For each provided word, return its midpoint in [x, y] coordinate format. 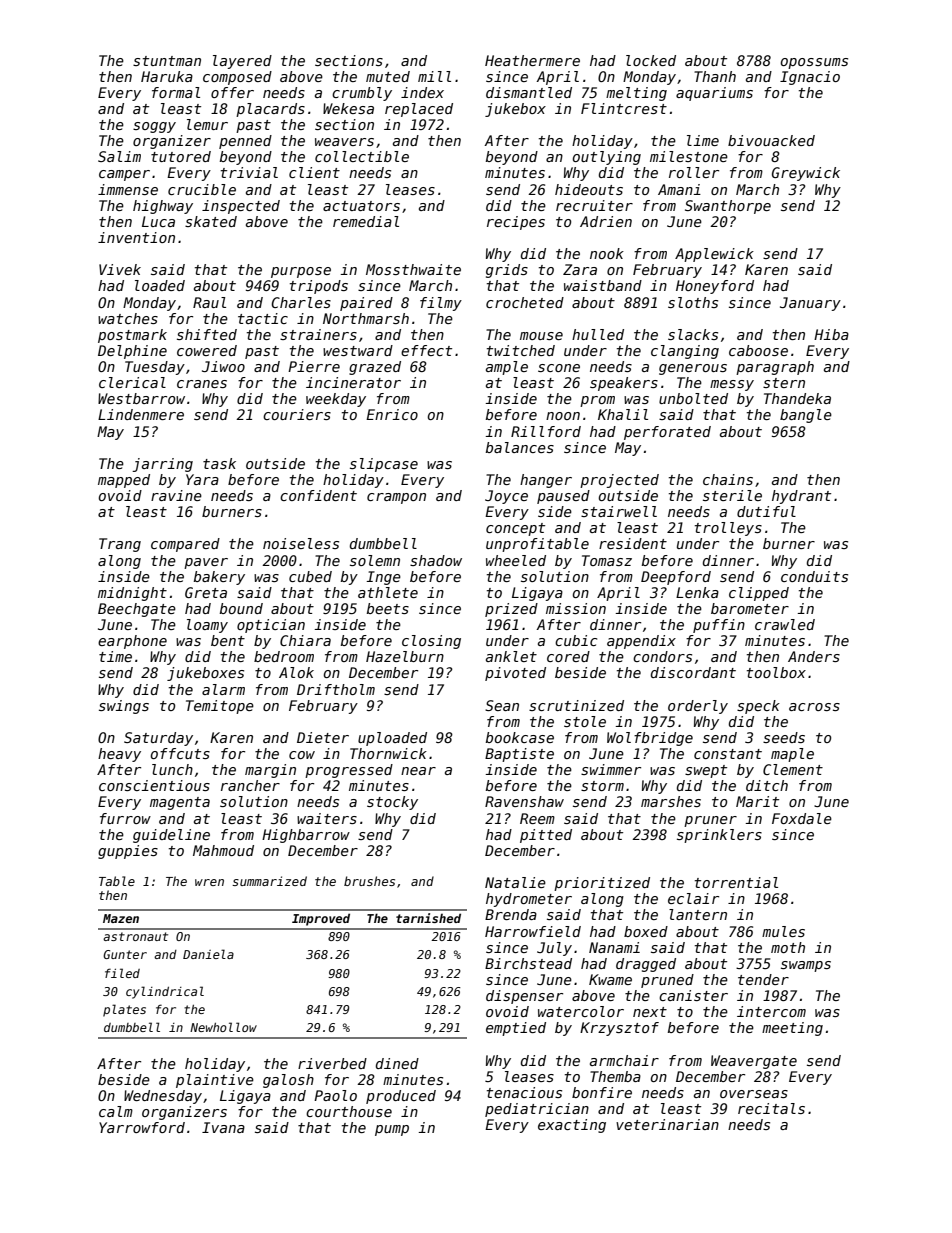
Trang [120, 545]
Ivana [223, 1127]
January [810, 304]
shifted [207, 334]
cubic [576, 640]
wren [209, 882]
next [650, 1012]
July [554, 949]
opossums [814, 63]
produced [401, 1097]
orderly [698, 707]
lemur [207, 124]
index [422, 92]
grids [507, 271]
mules [783, 931]
